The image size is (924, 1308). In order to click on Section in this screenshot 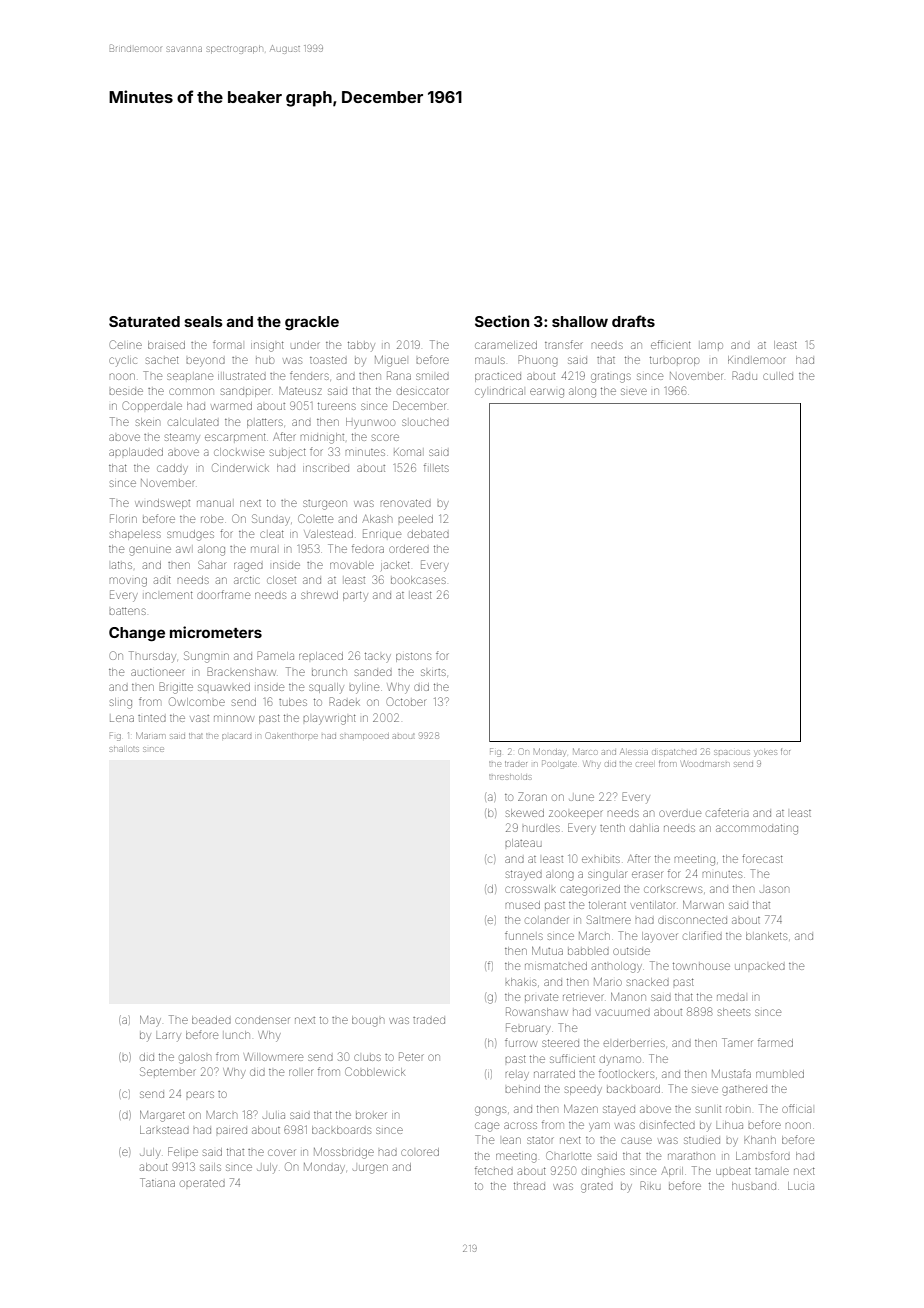, I will do `click(502, 321)`.
